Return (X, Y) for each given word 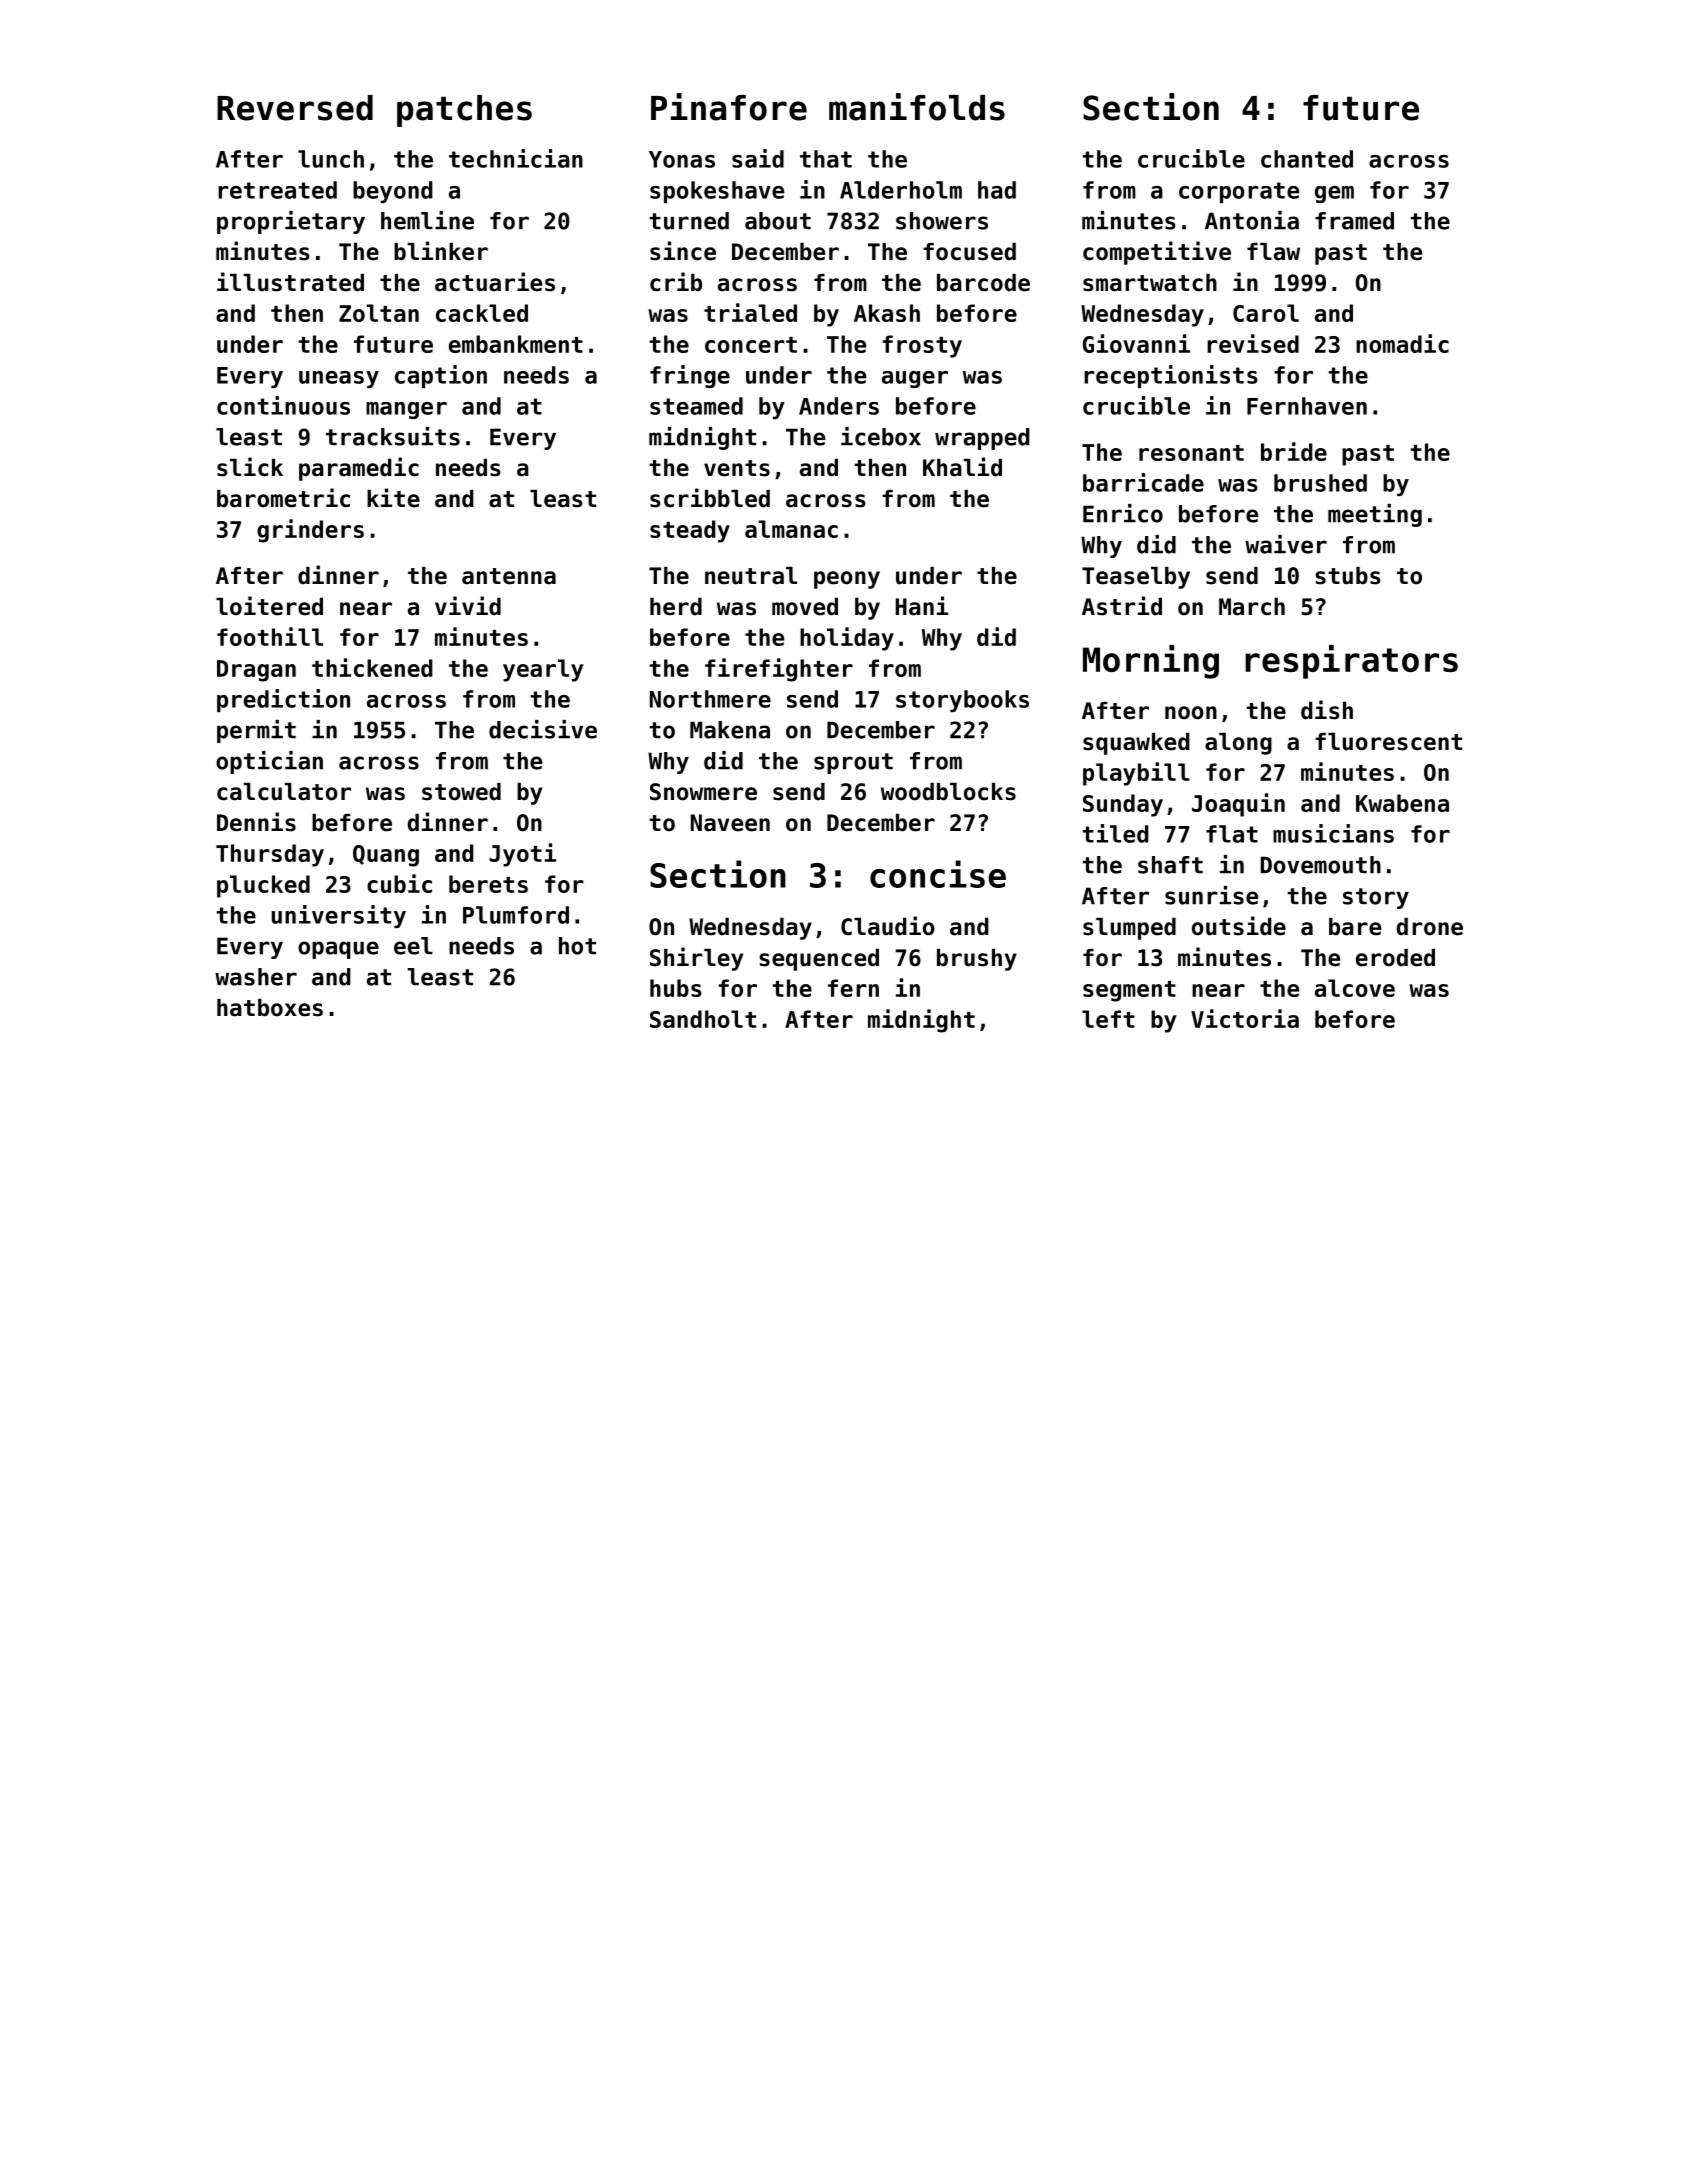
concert (751, 345)
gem (1334, 194)
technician (516, 158)
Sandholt (703, 1019)
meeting (1375, 515)
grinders (310, 531)
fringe (690, 376)
